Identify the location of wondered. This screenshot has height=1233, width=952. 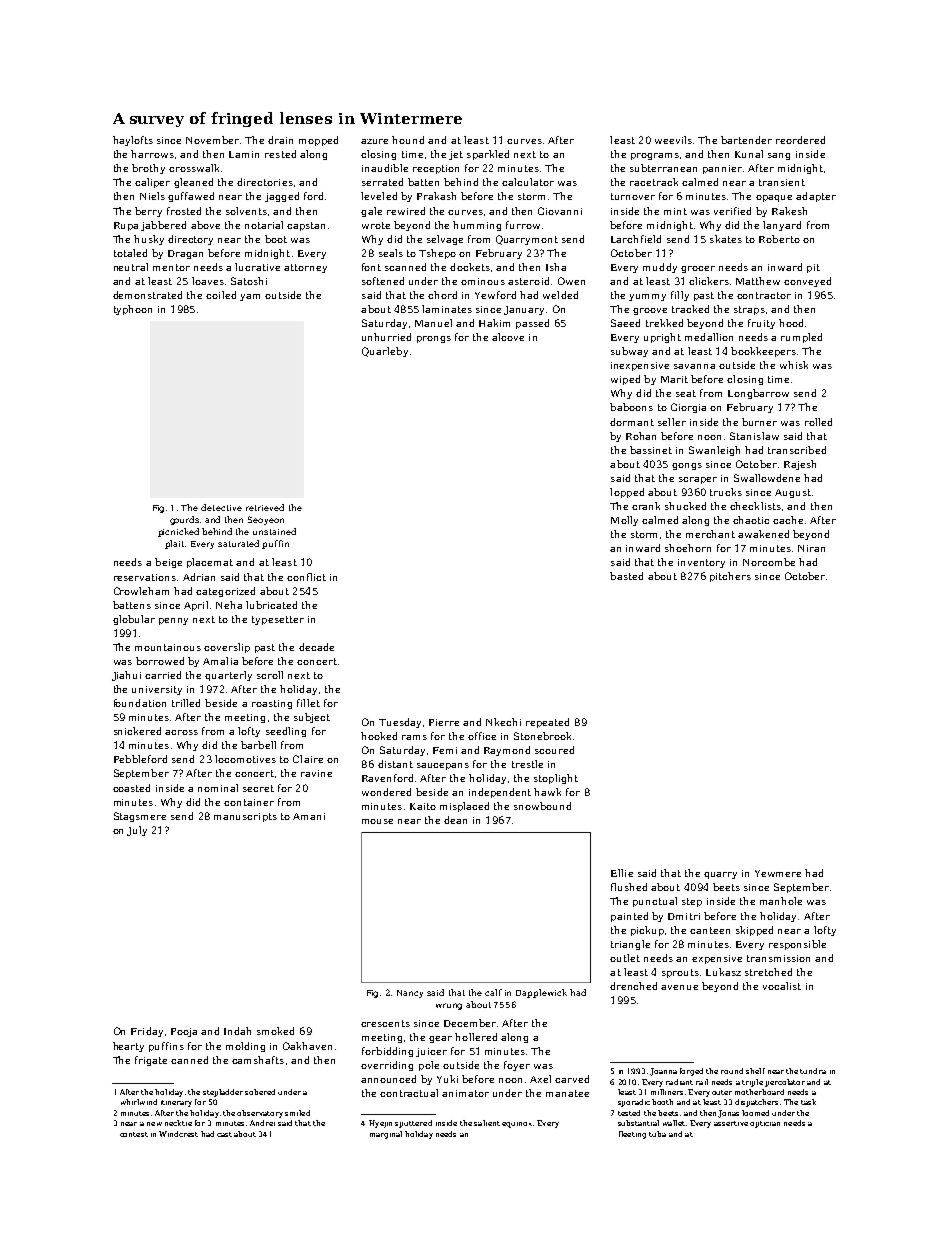
(386, 792).
